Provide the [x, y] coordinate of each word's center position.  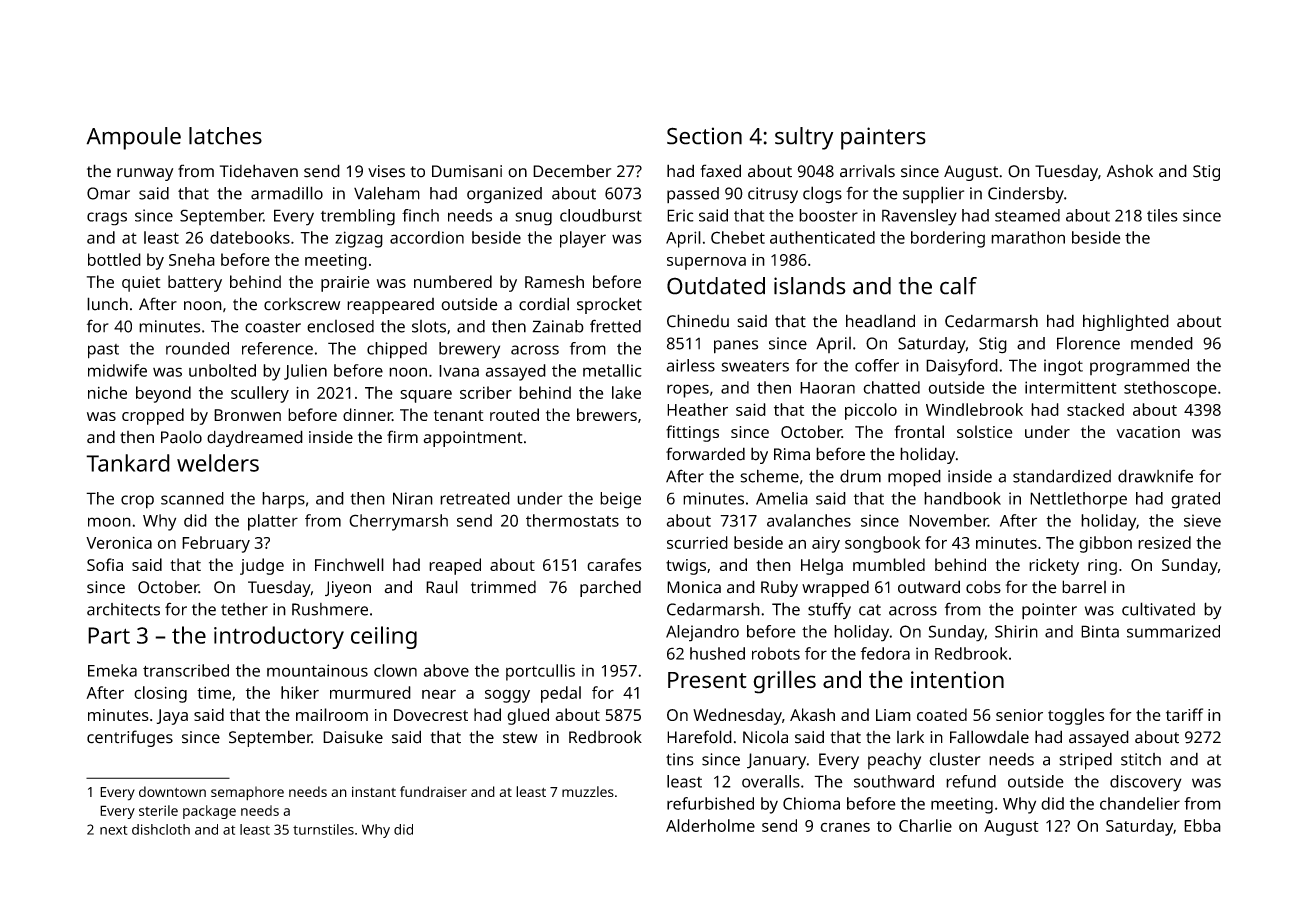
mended [1162, 343]
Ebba [1202, 825]
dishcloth [161, 829]
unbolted [222, 370]
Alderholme [710, 825]
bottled [114, 259]
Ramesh [554, 281]
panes [736, 347]
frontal [919, 431]
